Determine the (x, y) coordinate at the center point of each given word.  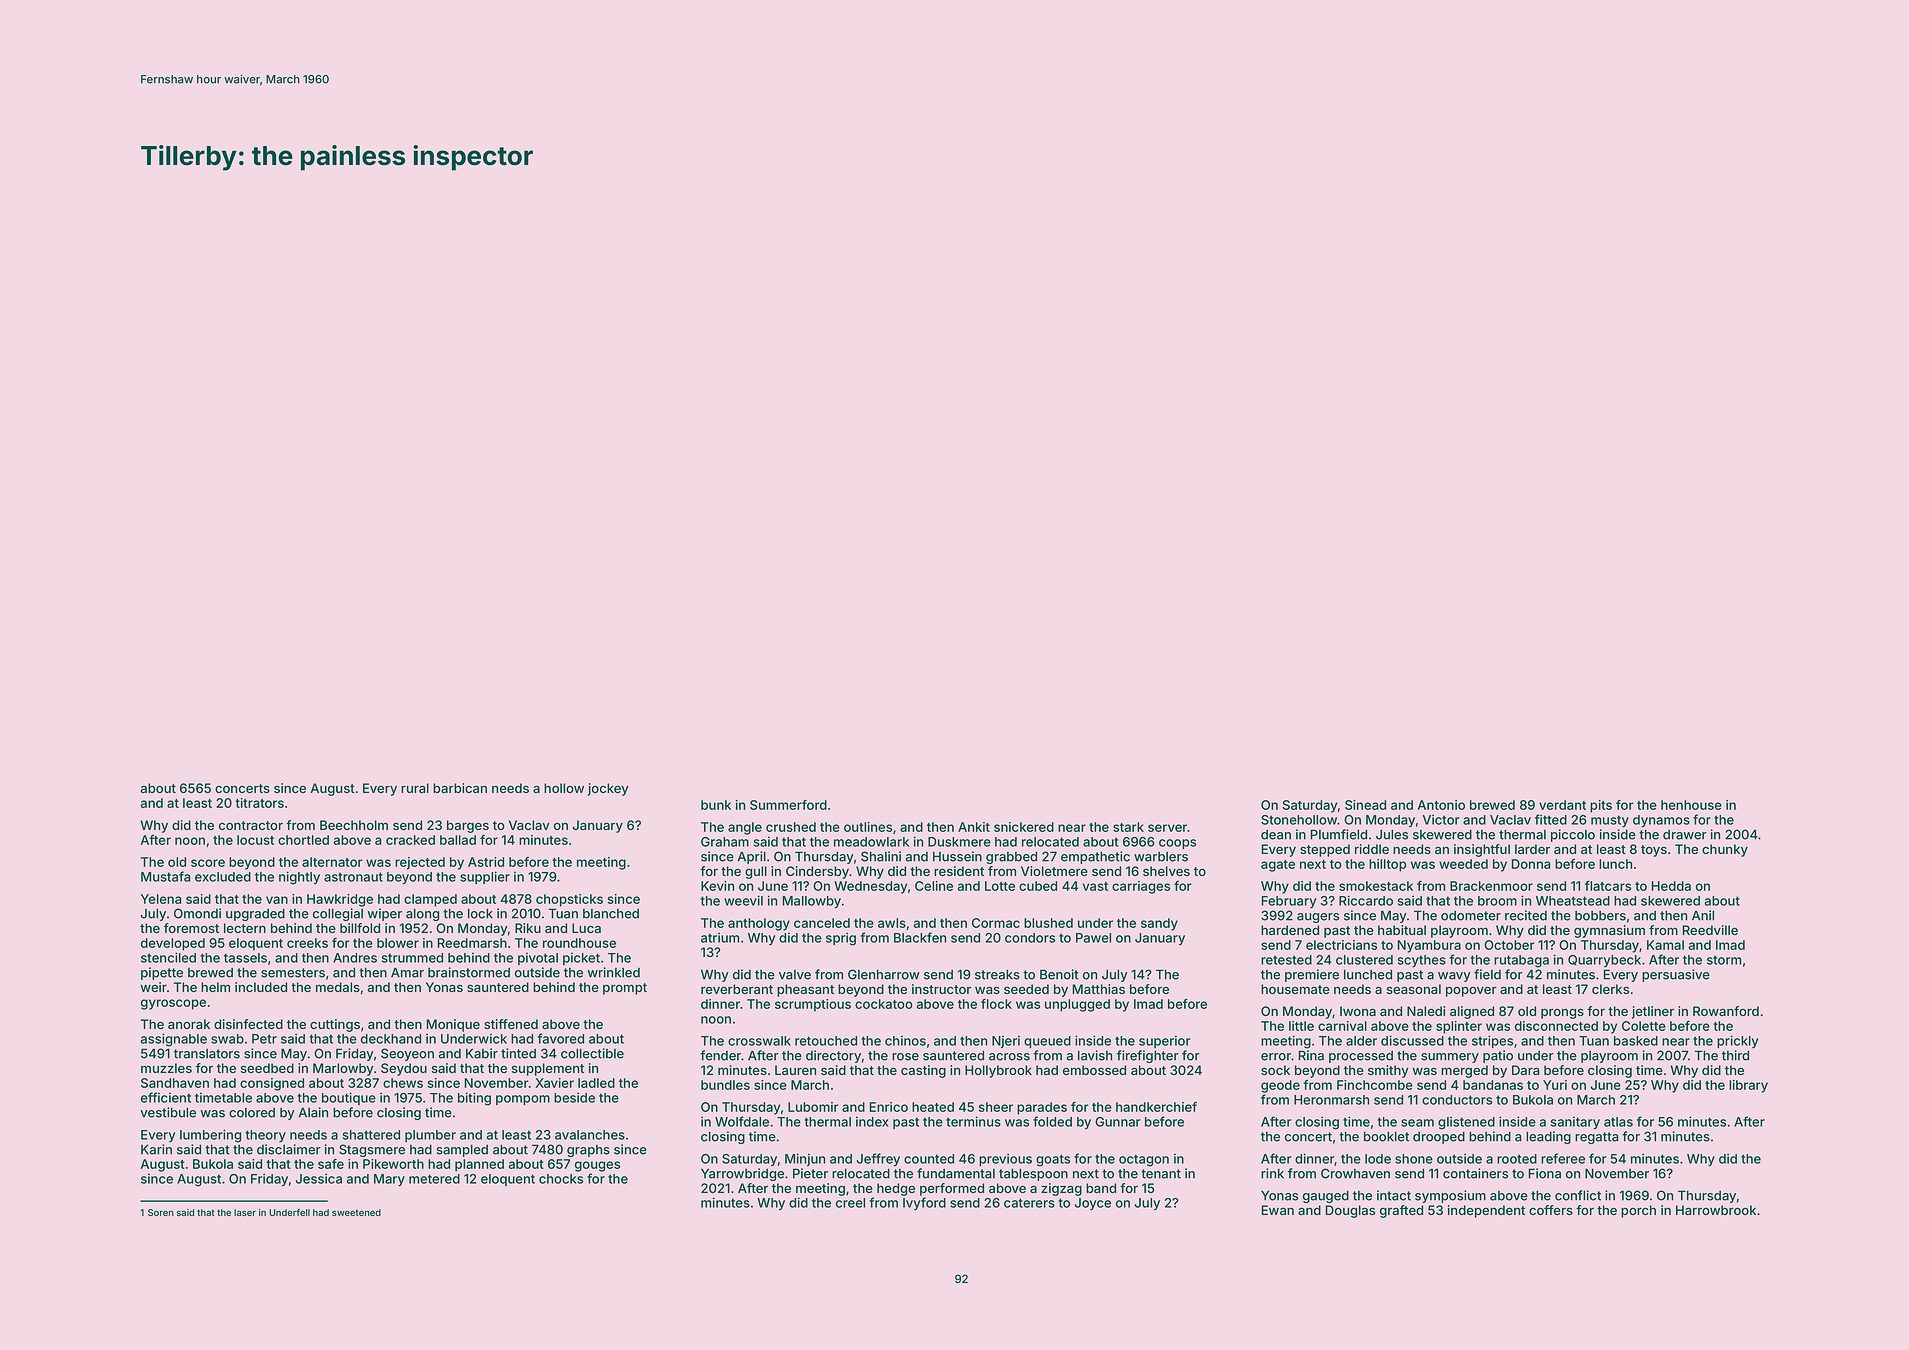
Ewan (1278, 1210)
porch (1638, 1211)
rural (415, 788)
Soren (161, 1212)
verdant (1562, 805)
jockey (608, 789)
